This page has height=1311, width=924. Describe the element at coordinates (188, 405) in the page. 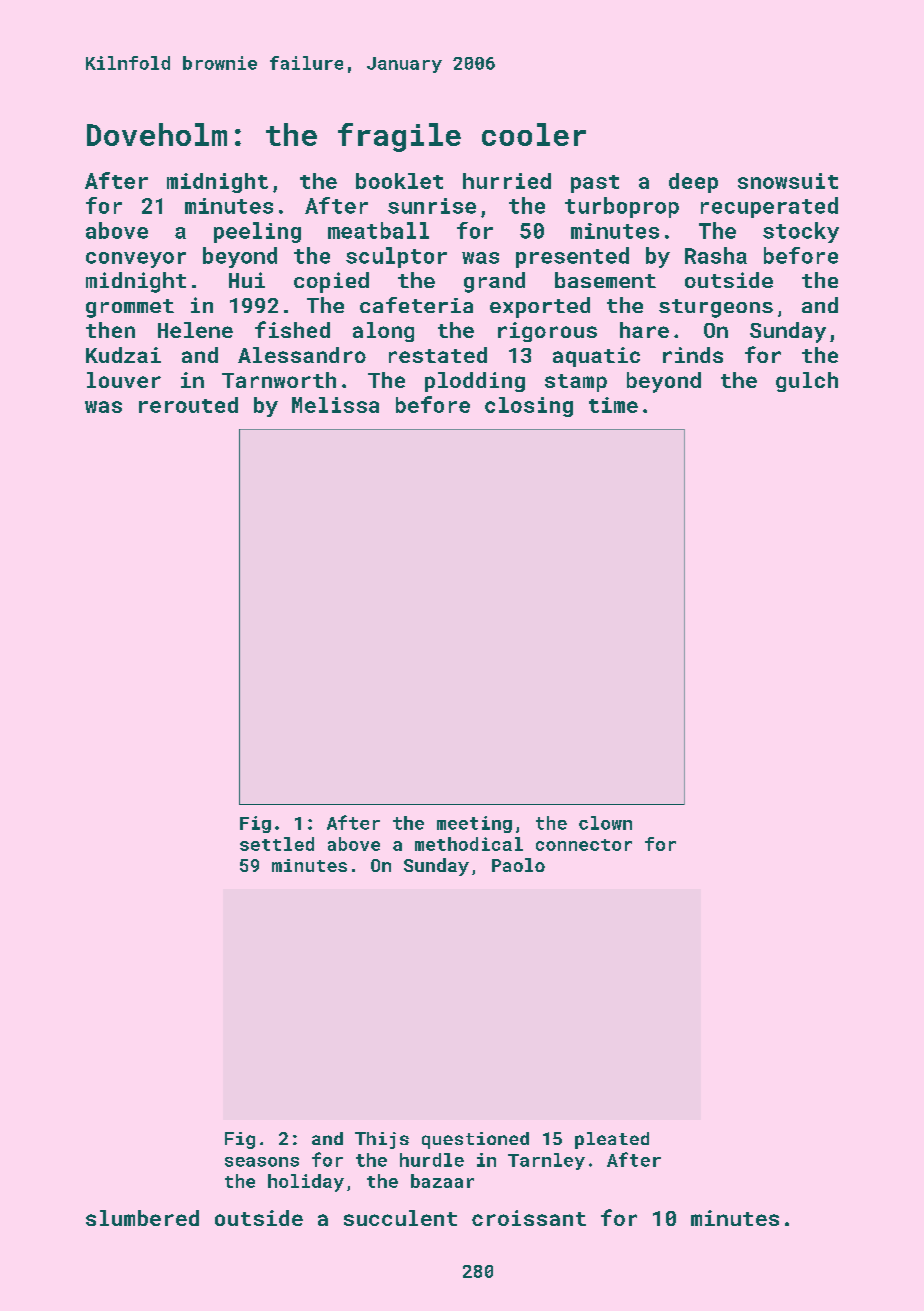

I see `rerouted` at that location.
